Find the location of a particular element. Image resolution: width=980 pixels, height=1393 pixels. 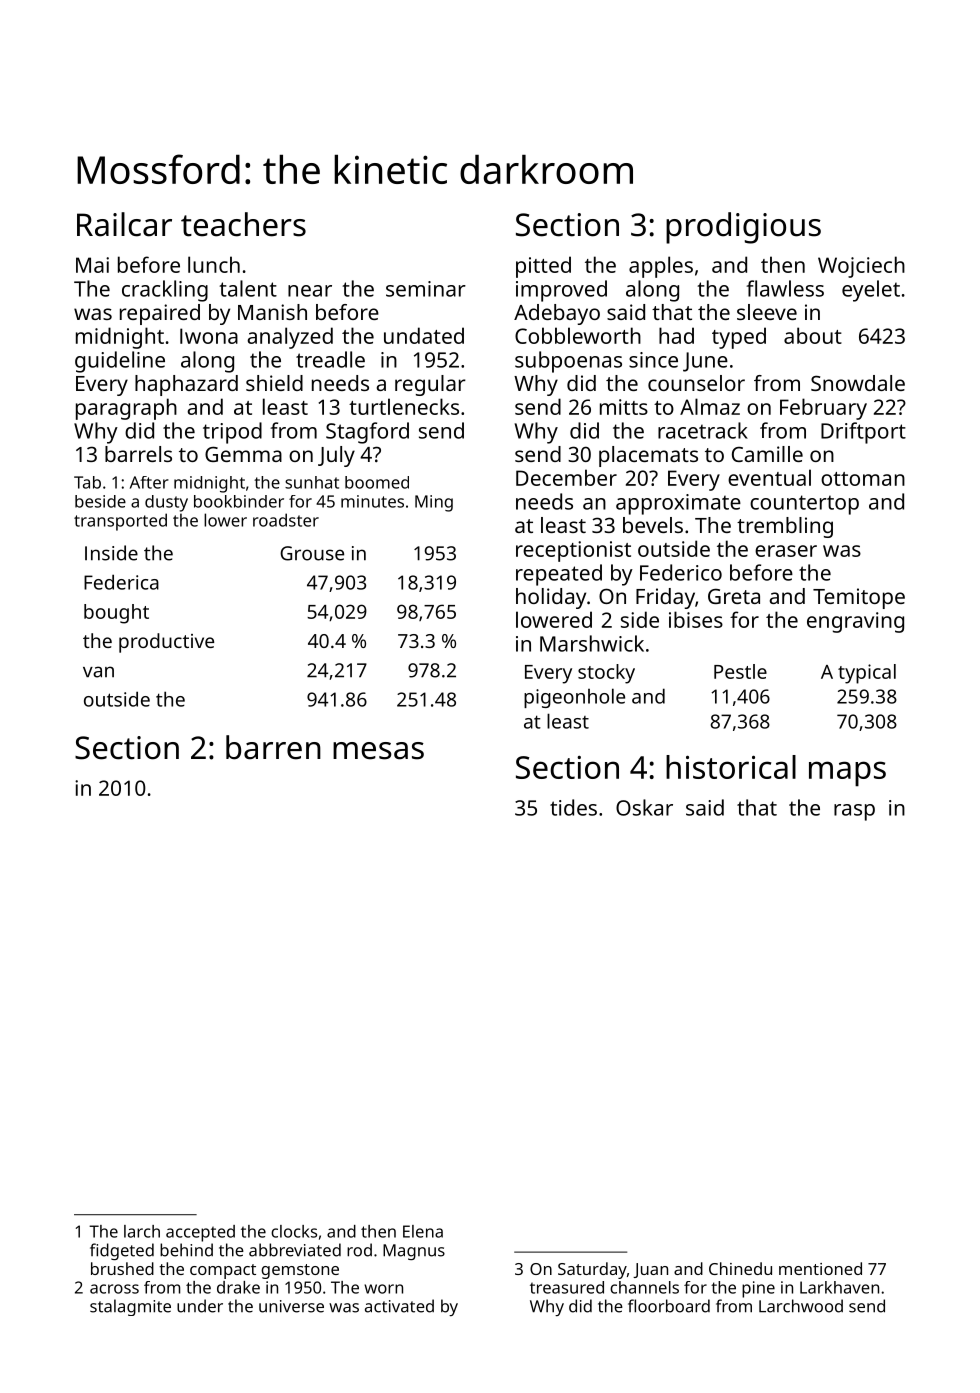

bought is located at coordinates (116, 614).
